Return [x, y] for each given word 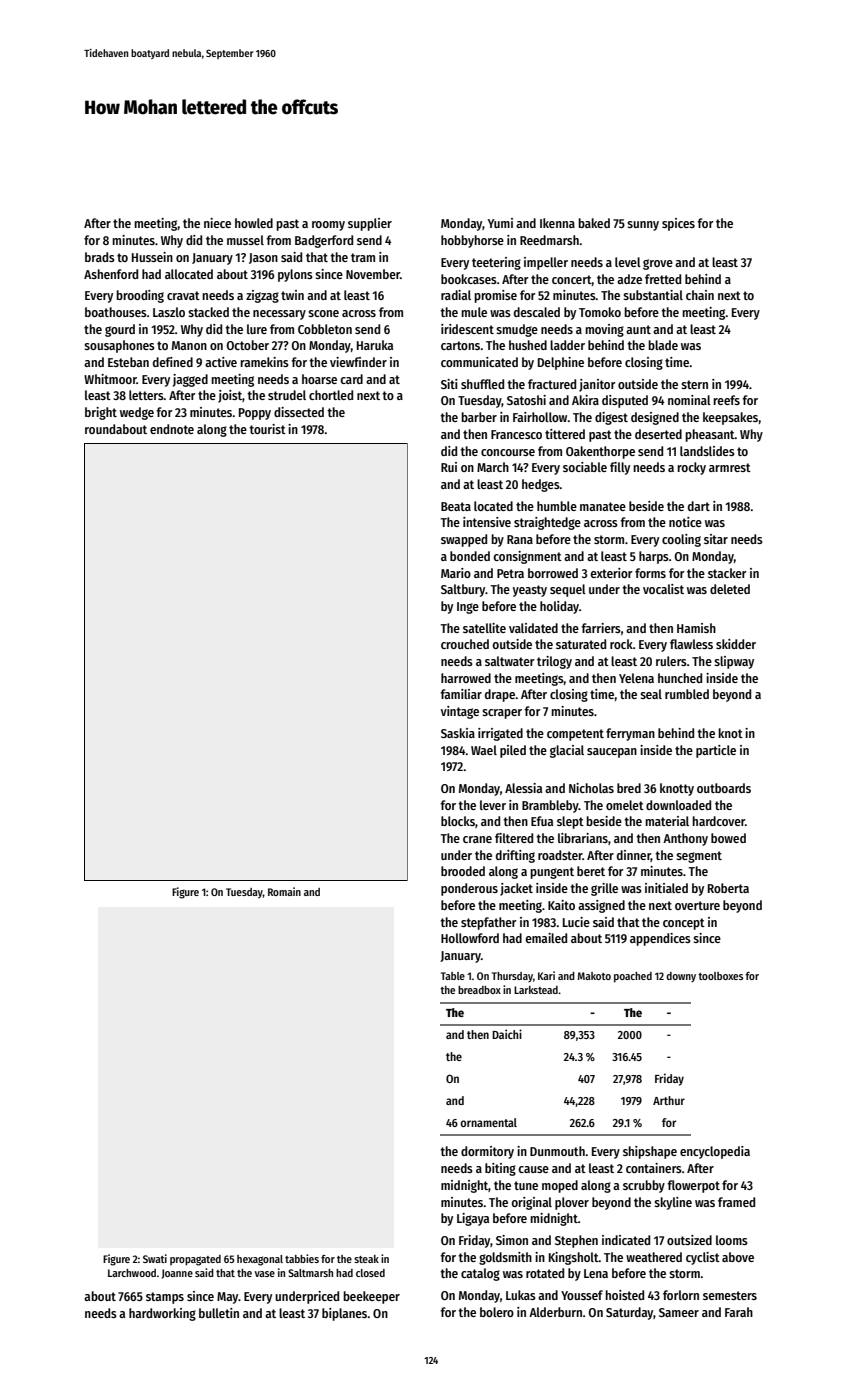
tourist [267, 429]
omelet [625, 805]
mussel [245, 240]
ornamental [488, 1122]
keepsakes [730, 418]
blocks [458, 821]
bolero [497, 1312]
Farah [739, 1312]
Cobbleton [325, 329]
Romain [284, 891]
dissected [299, 412]
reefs [726, 400]
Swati [155, 1258]
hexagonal [260, 1260]
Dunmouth [557, 1151]
